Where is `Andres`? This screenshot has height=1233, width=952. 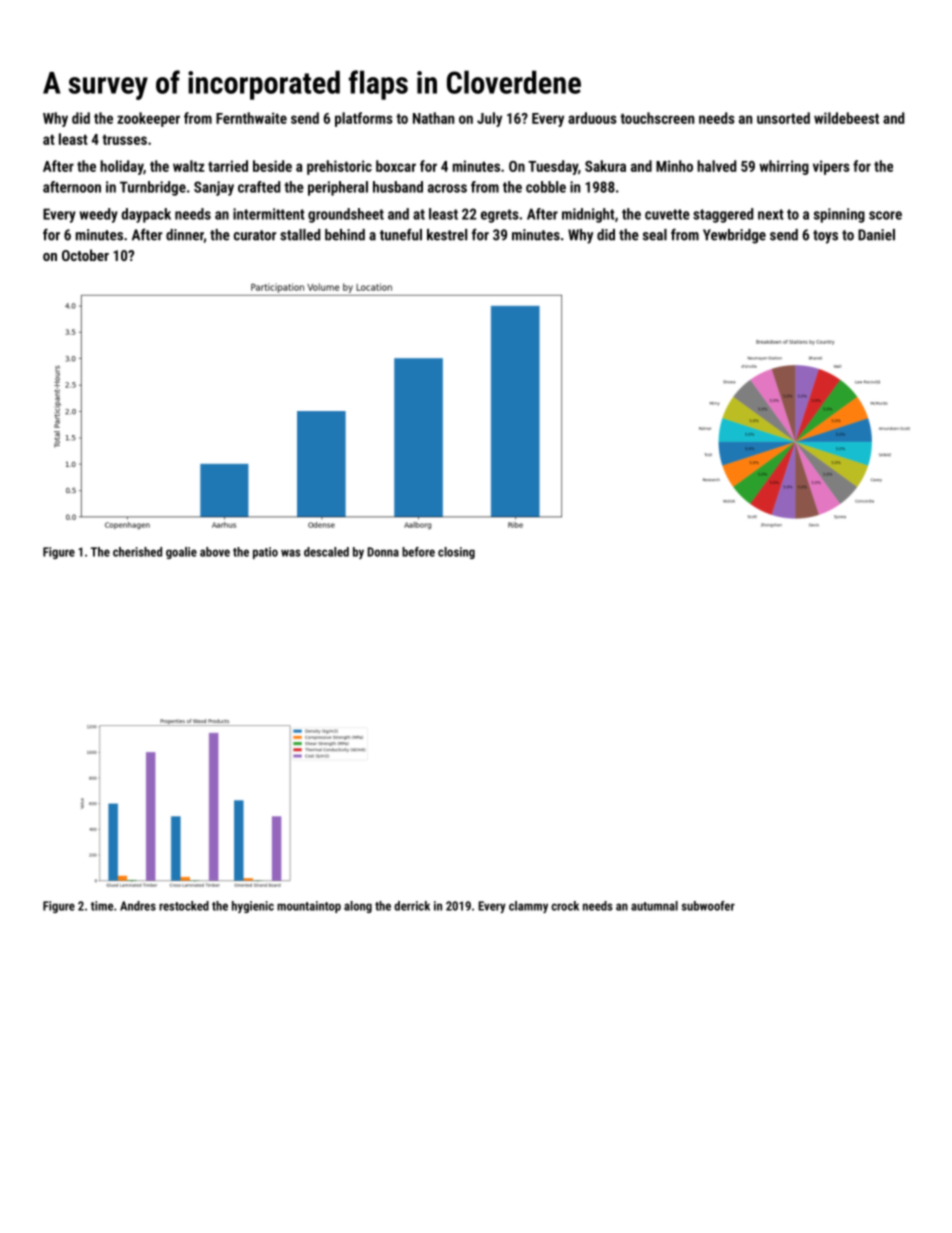 Andres is located at coordinates (138, 906).
